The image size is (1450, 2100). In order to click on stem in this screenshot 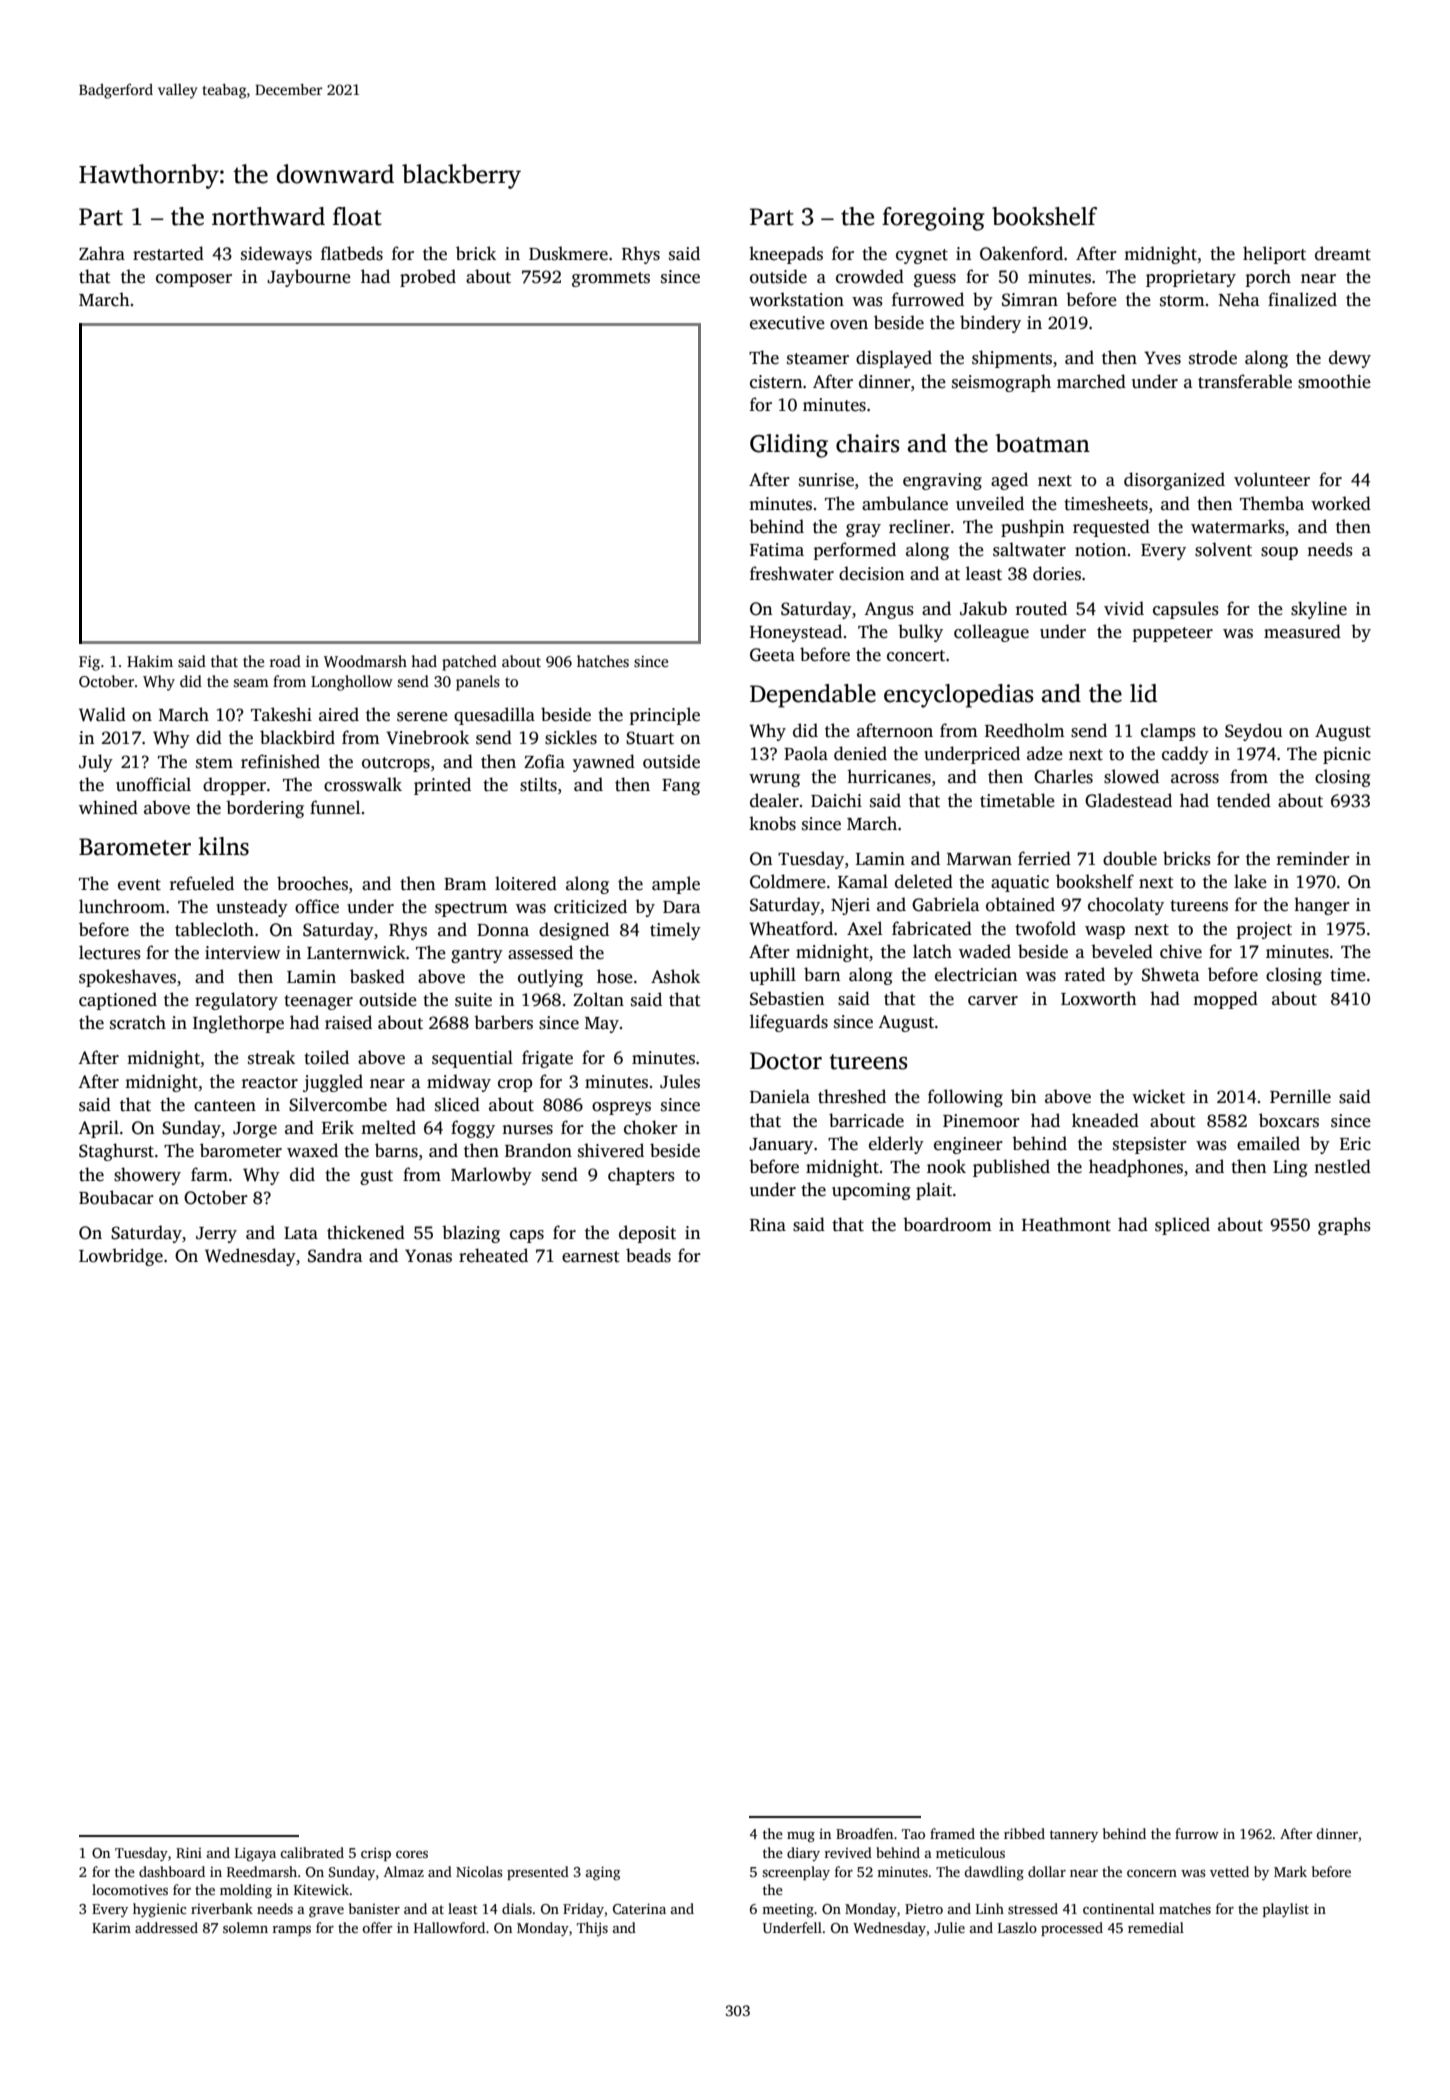, I will do `click(214, 763)`.
